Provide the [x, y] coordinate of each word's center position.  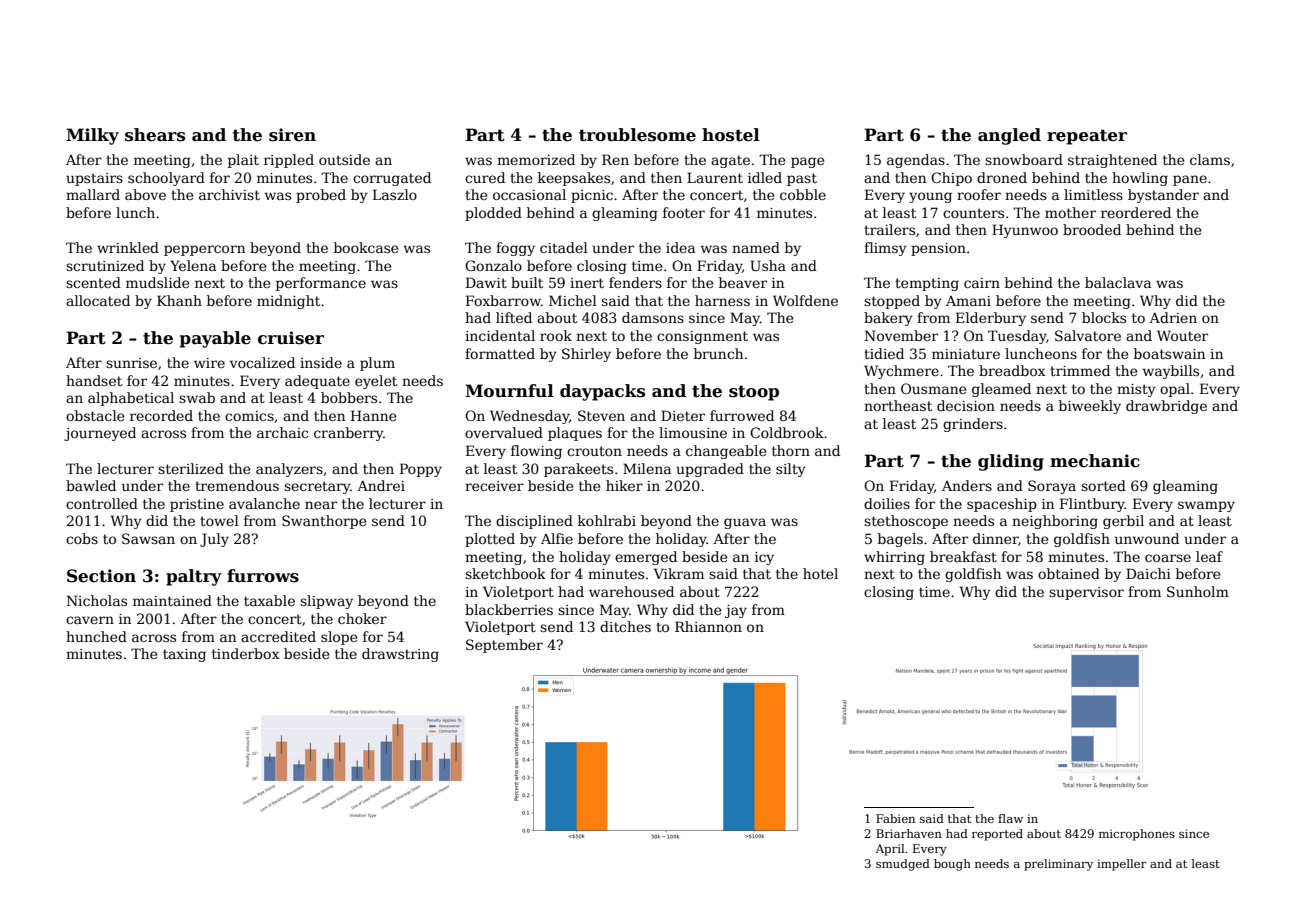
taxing [184, 655]
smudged [903, 865]
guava [745, 523]
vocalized [262, 362]
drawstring [400, 655]
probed [321, 196]
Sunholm [1198, 591]
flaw [1010, 818]
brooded [1092, 229]
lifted [514, 317]
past [802, 179]
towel [219, 520]
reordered [1136, 212]
